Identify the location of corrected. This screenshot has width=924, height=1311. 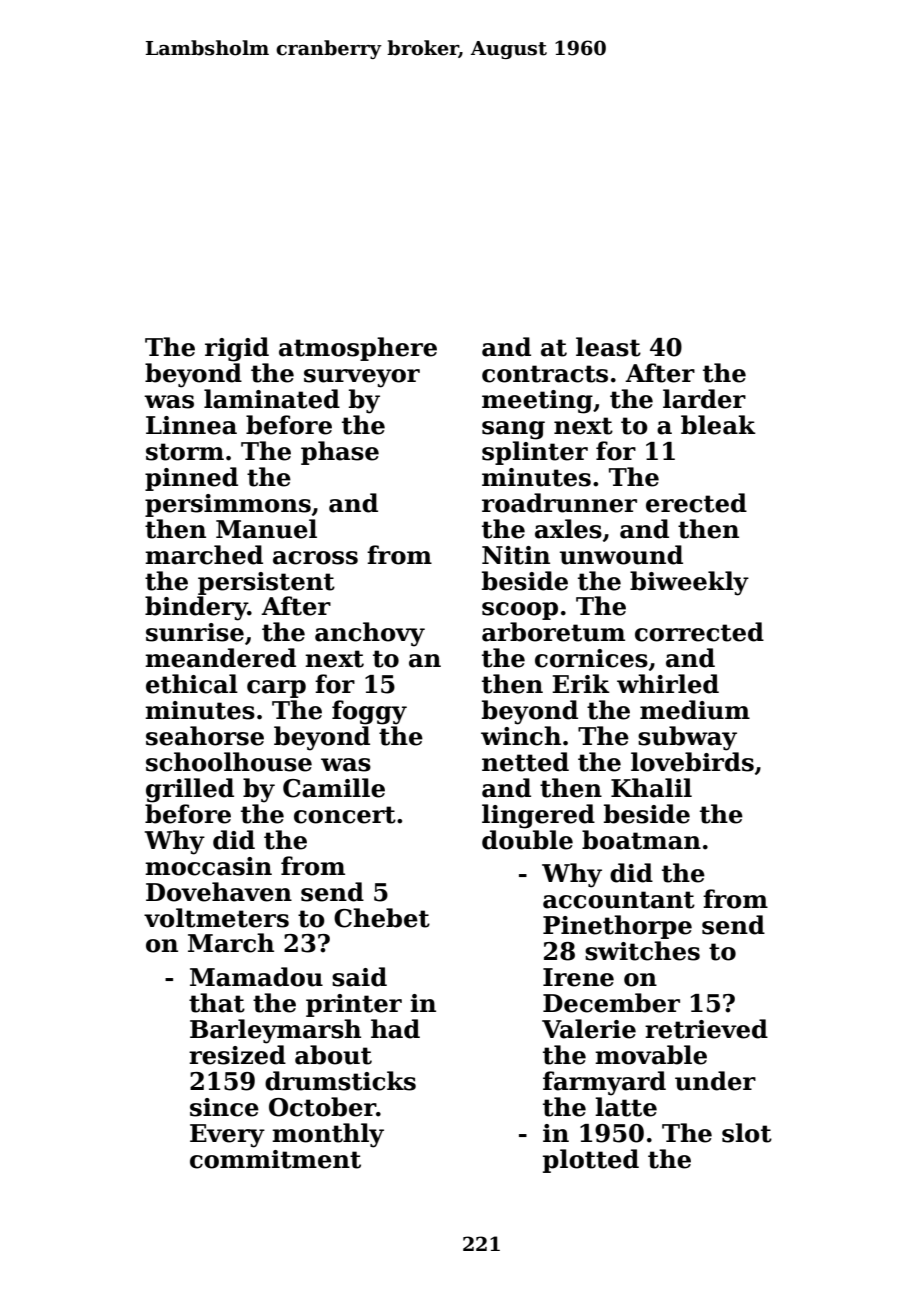
(699, 632).
